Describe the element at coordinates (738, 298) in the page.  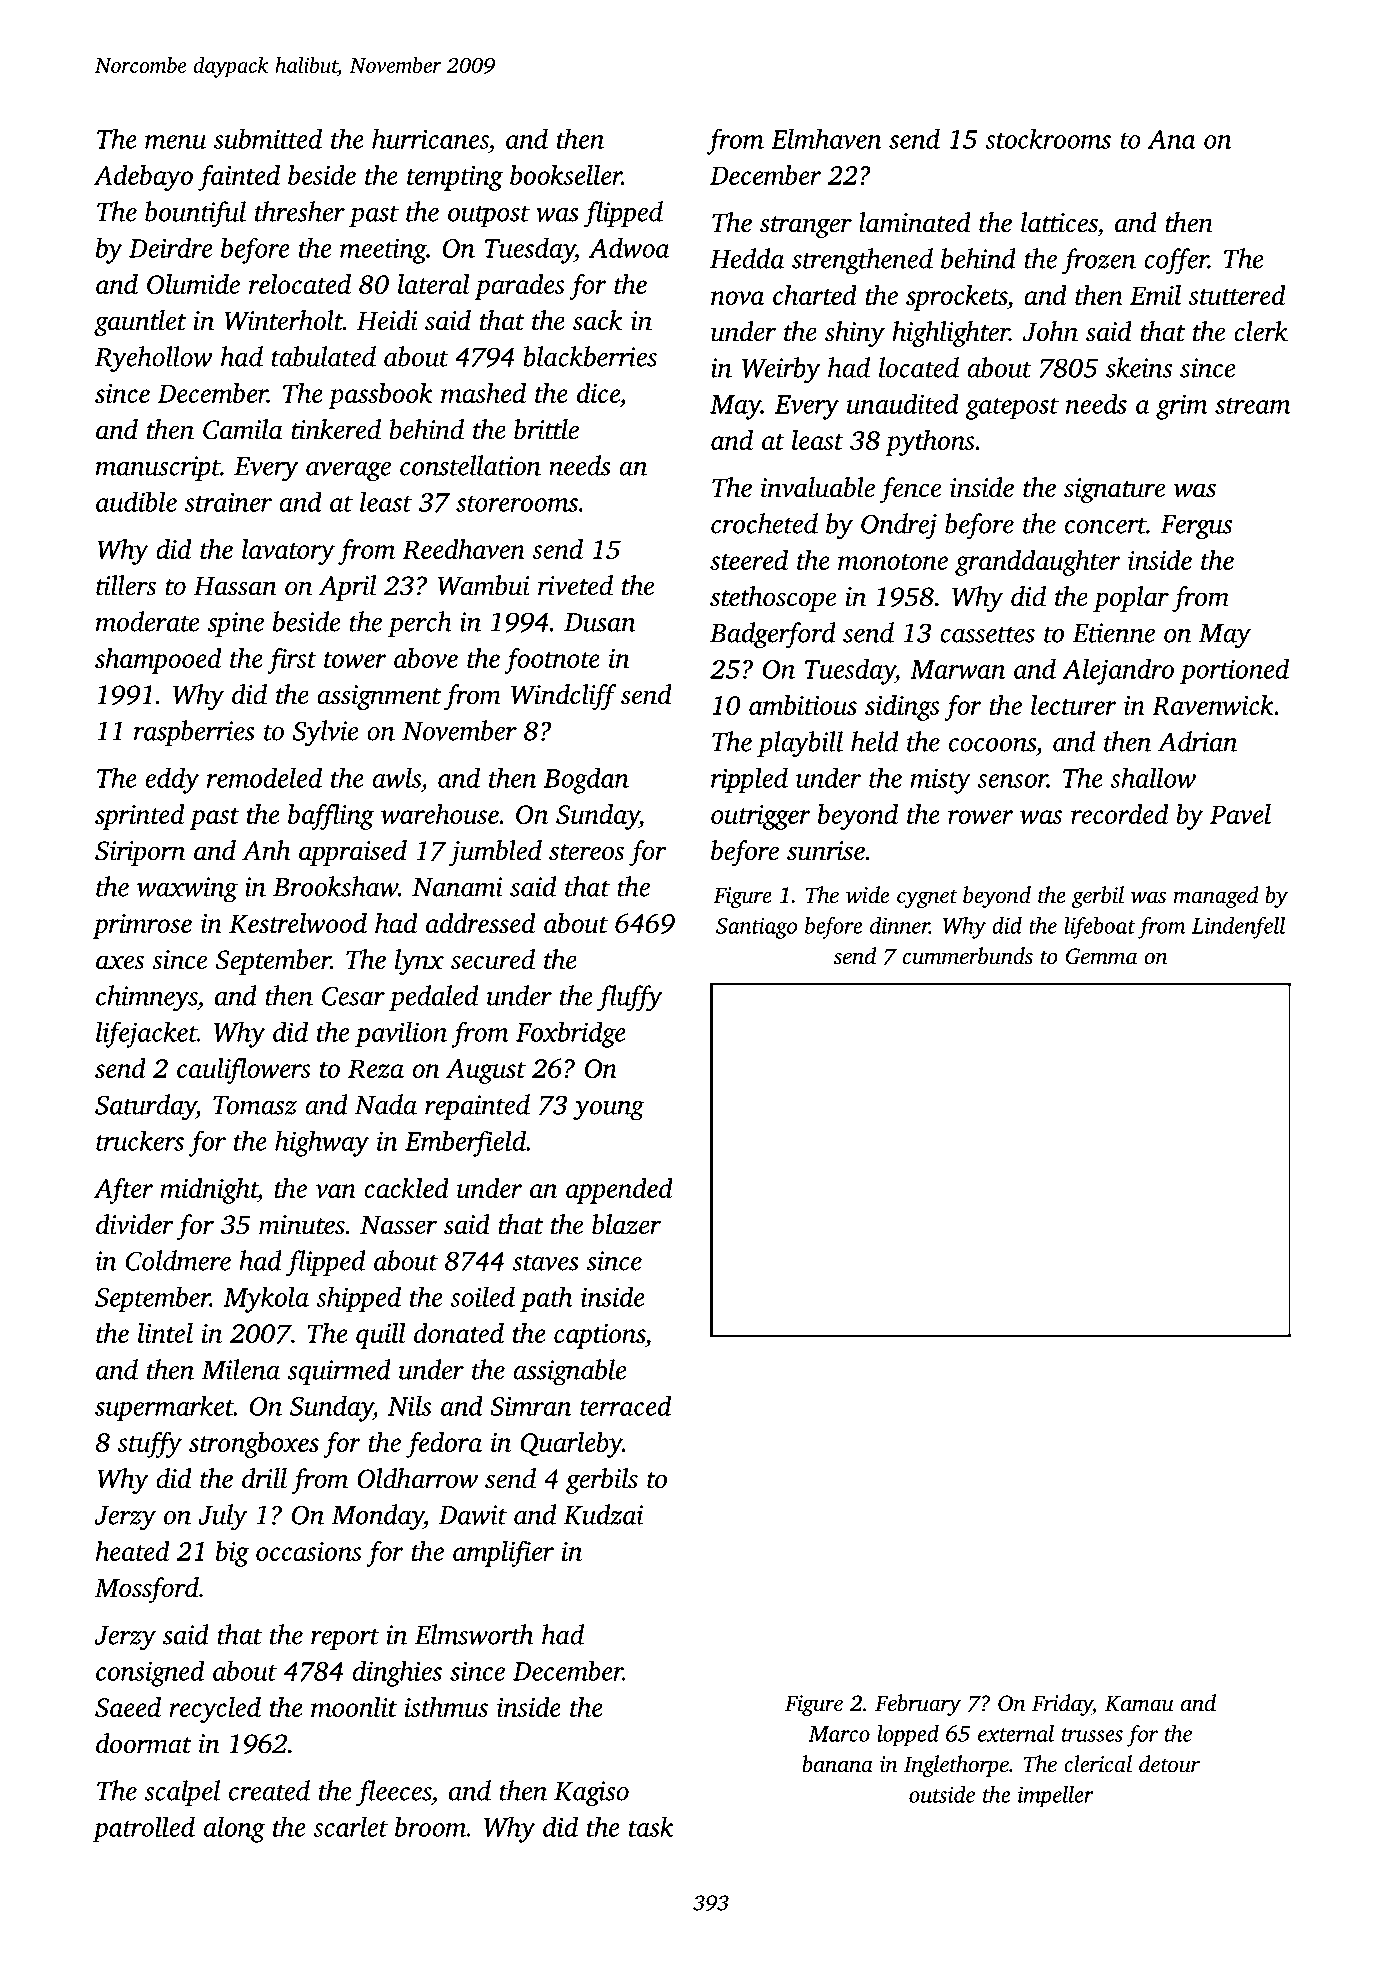
I see `nova` at that location.
